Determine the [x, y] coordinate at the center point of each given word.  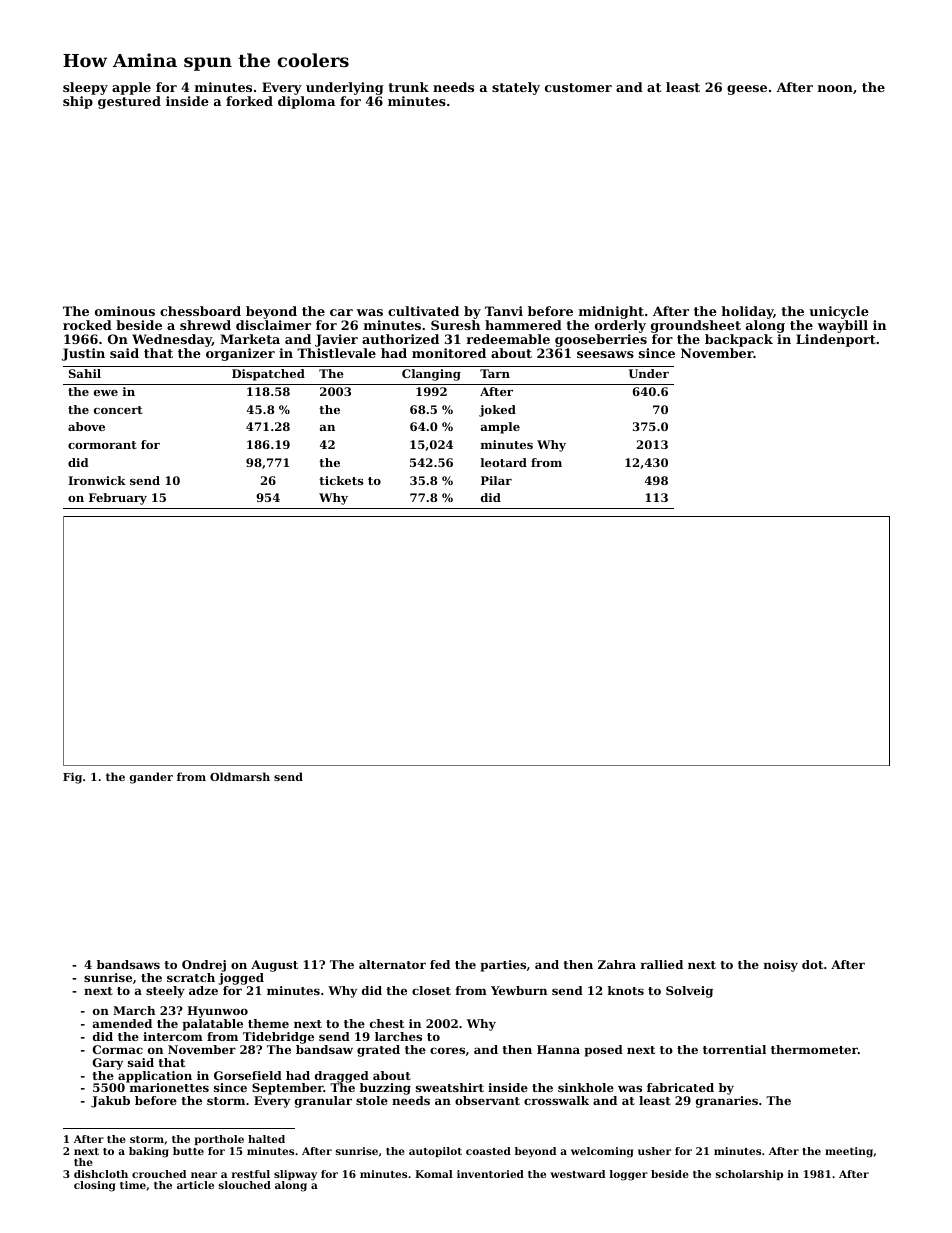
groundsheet [696, 326]
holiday [747, 312]
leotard [504, 462]
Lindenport [836, 340]
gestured [129, 102]
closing [95, 1186]
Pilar [496, 480]
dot [812, 964]
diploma [306, 102]
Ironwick [97, 480]
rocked [87, 325]
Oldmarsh [240, 776]
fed [440, 964]
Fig [72, 778]
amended [122, 1023]
